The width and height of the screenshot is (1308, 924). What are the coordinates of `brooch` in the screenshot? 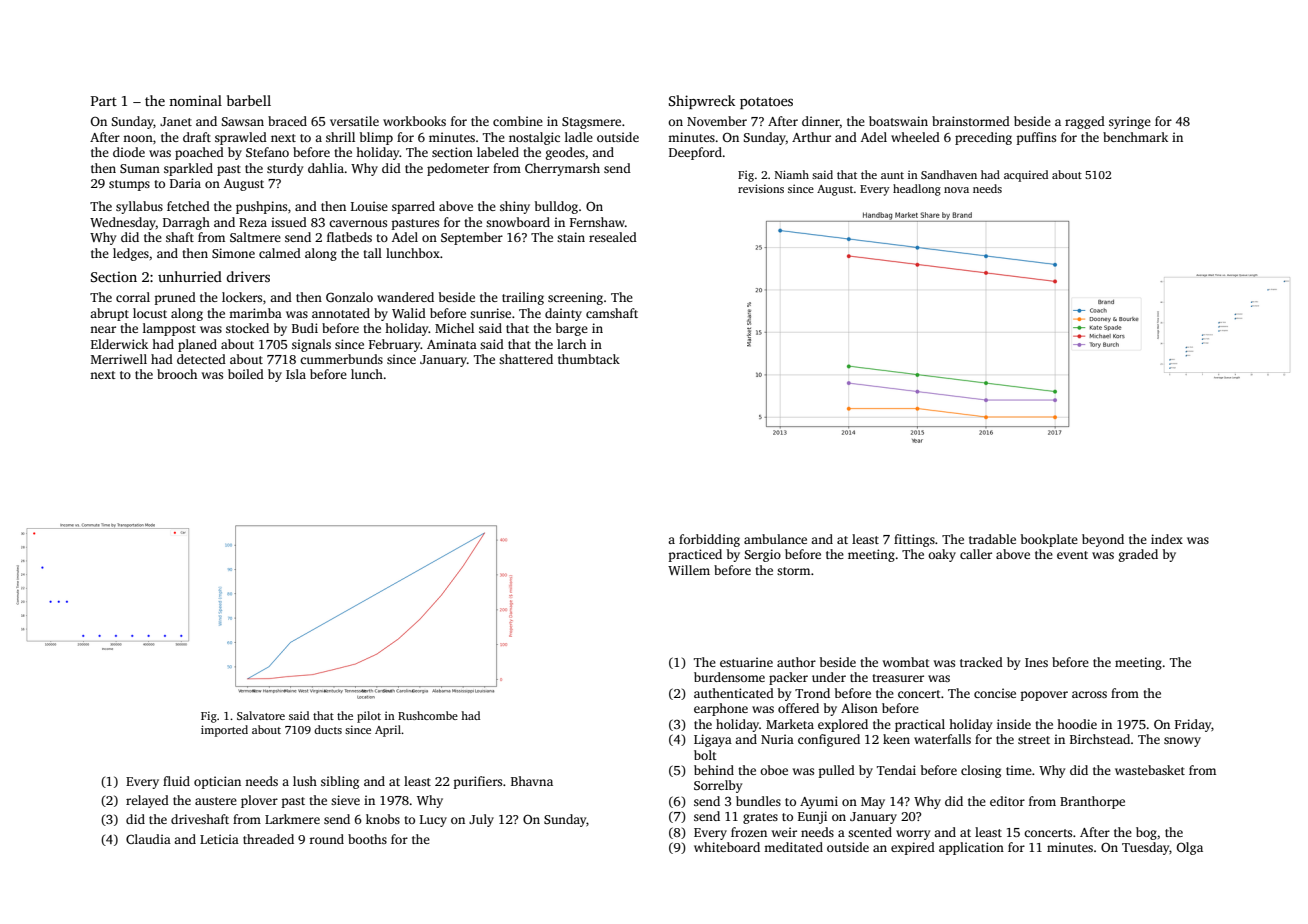 It's located at (177, 374).
